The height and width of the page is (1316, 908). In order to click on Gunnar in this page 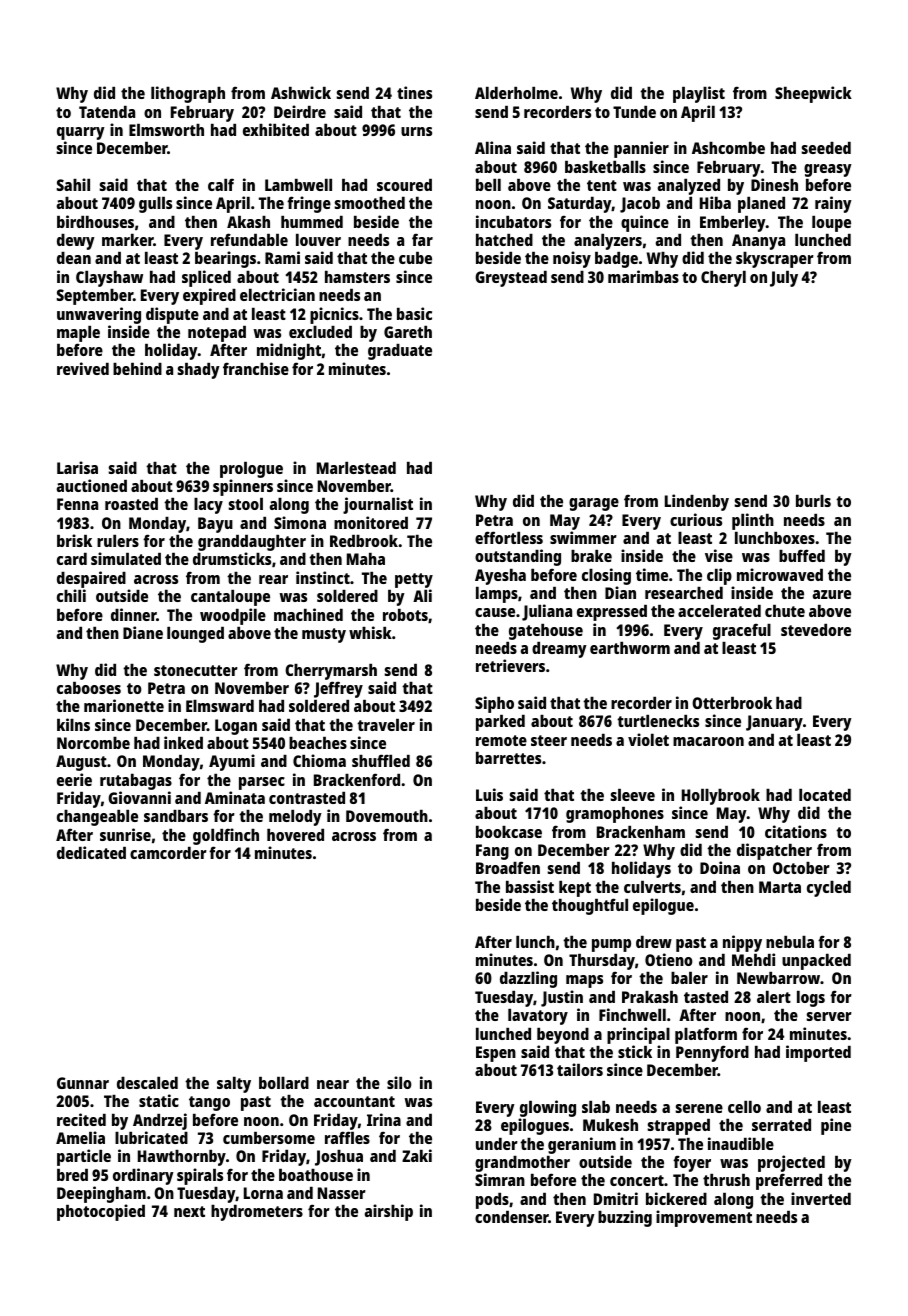, I will do `click(83, 1083)`.
